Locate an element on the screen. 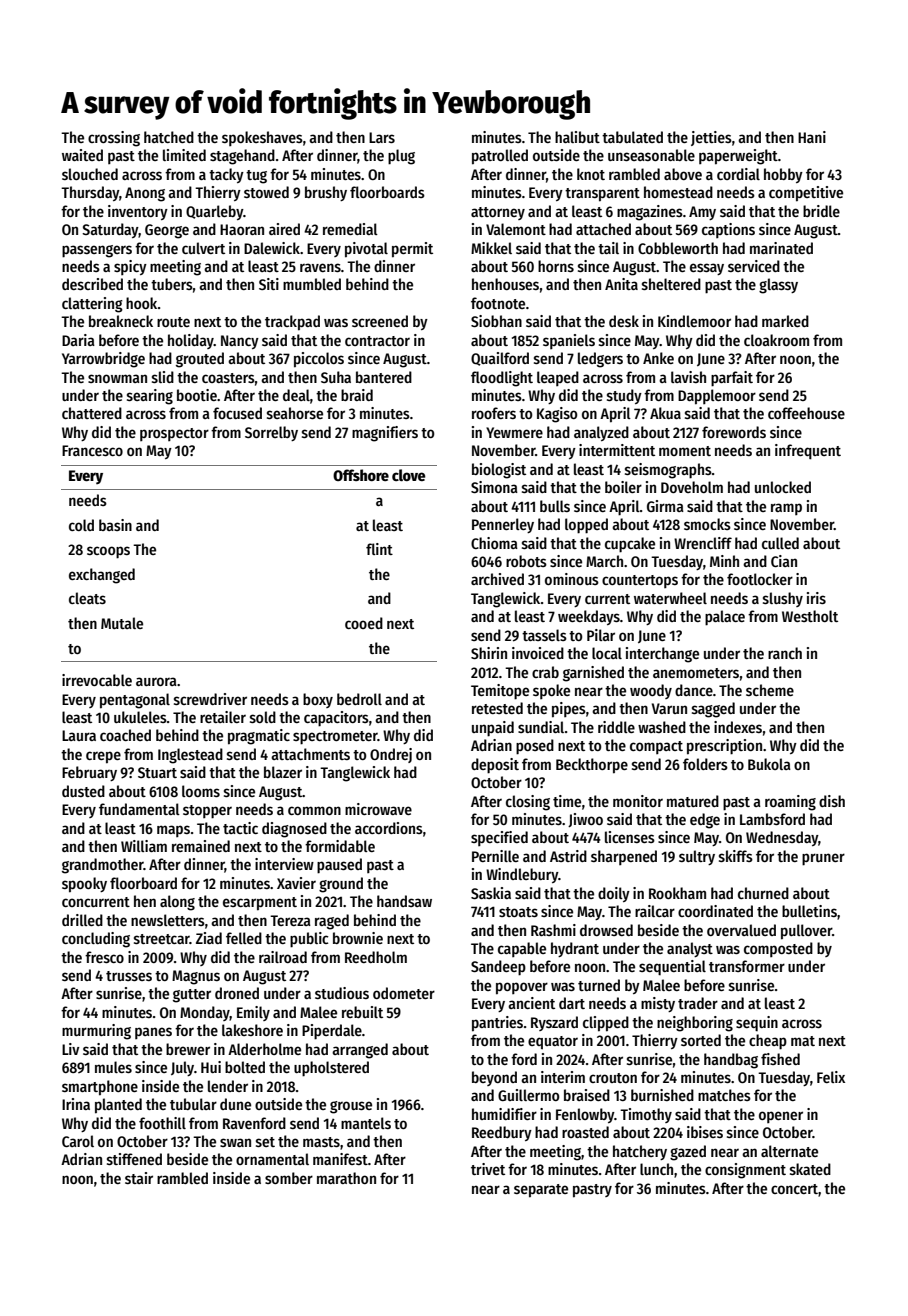 The image size is (908, 1316). scoops is located at coordinates (108, 552).
